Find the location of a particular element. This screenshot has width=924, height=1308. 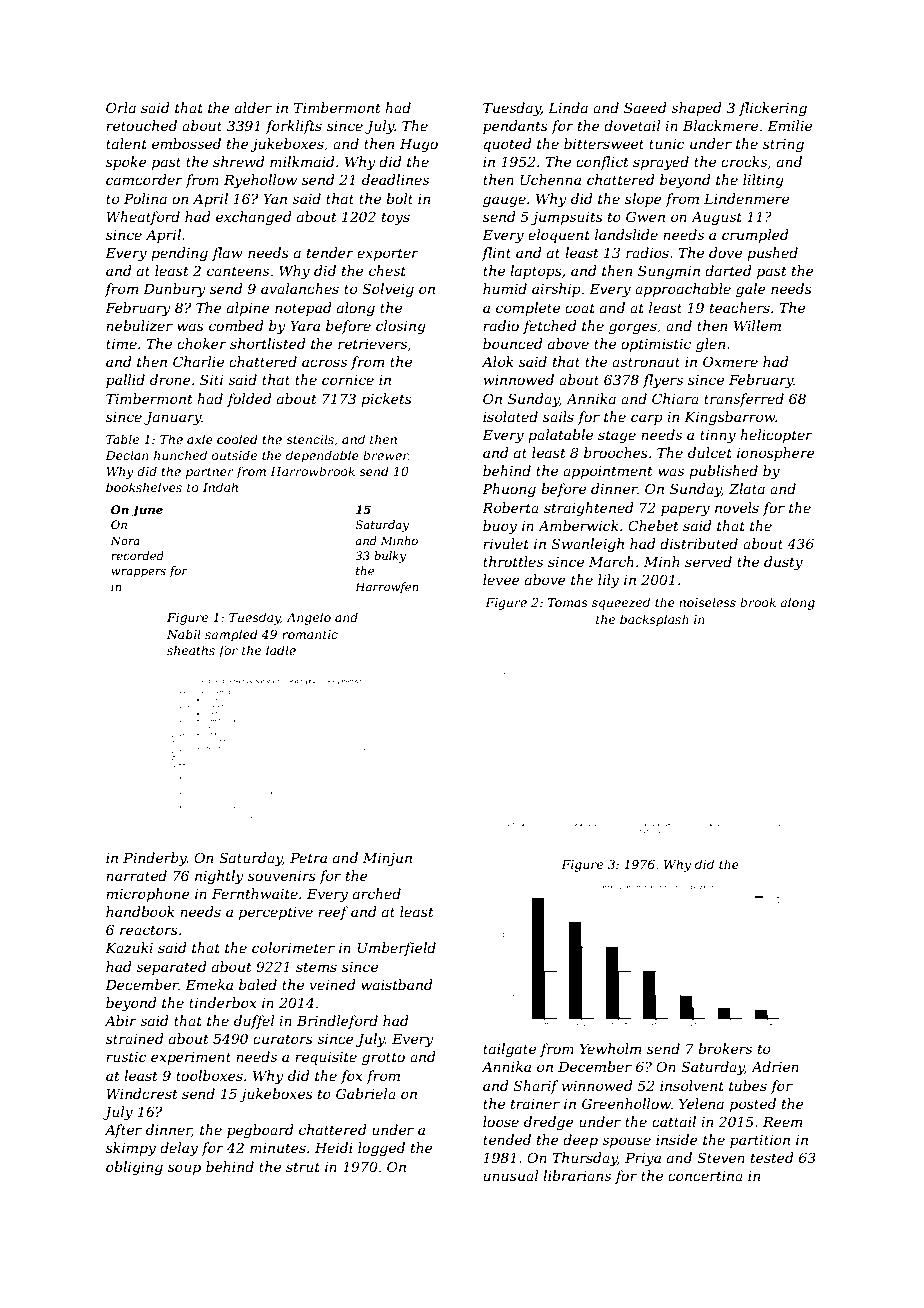

Hugo is located at coordinates (419, 145).
